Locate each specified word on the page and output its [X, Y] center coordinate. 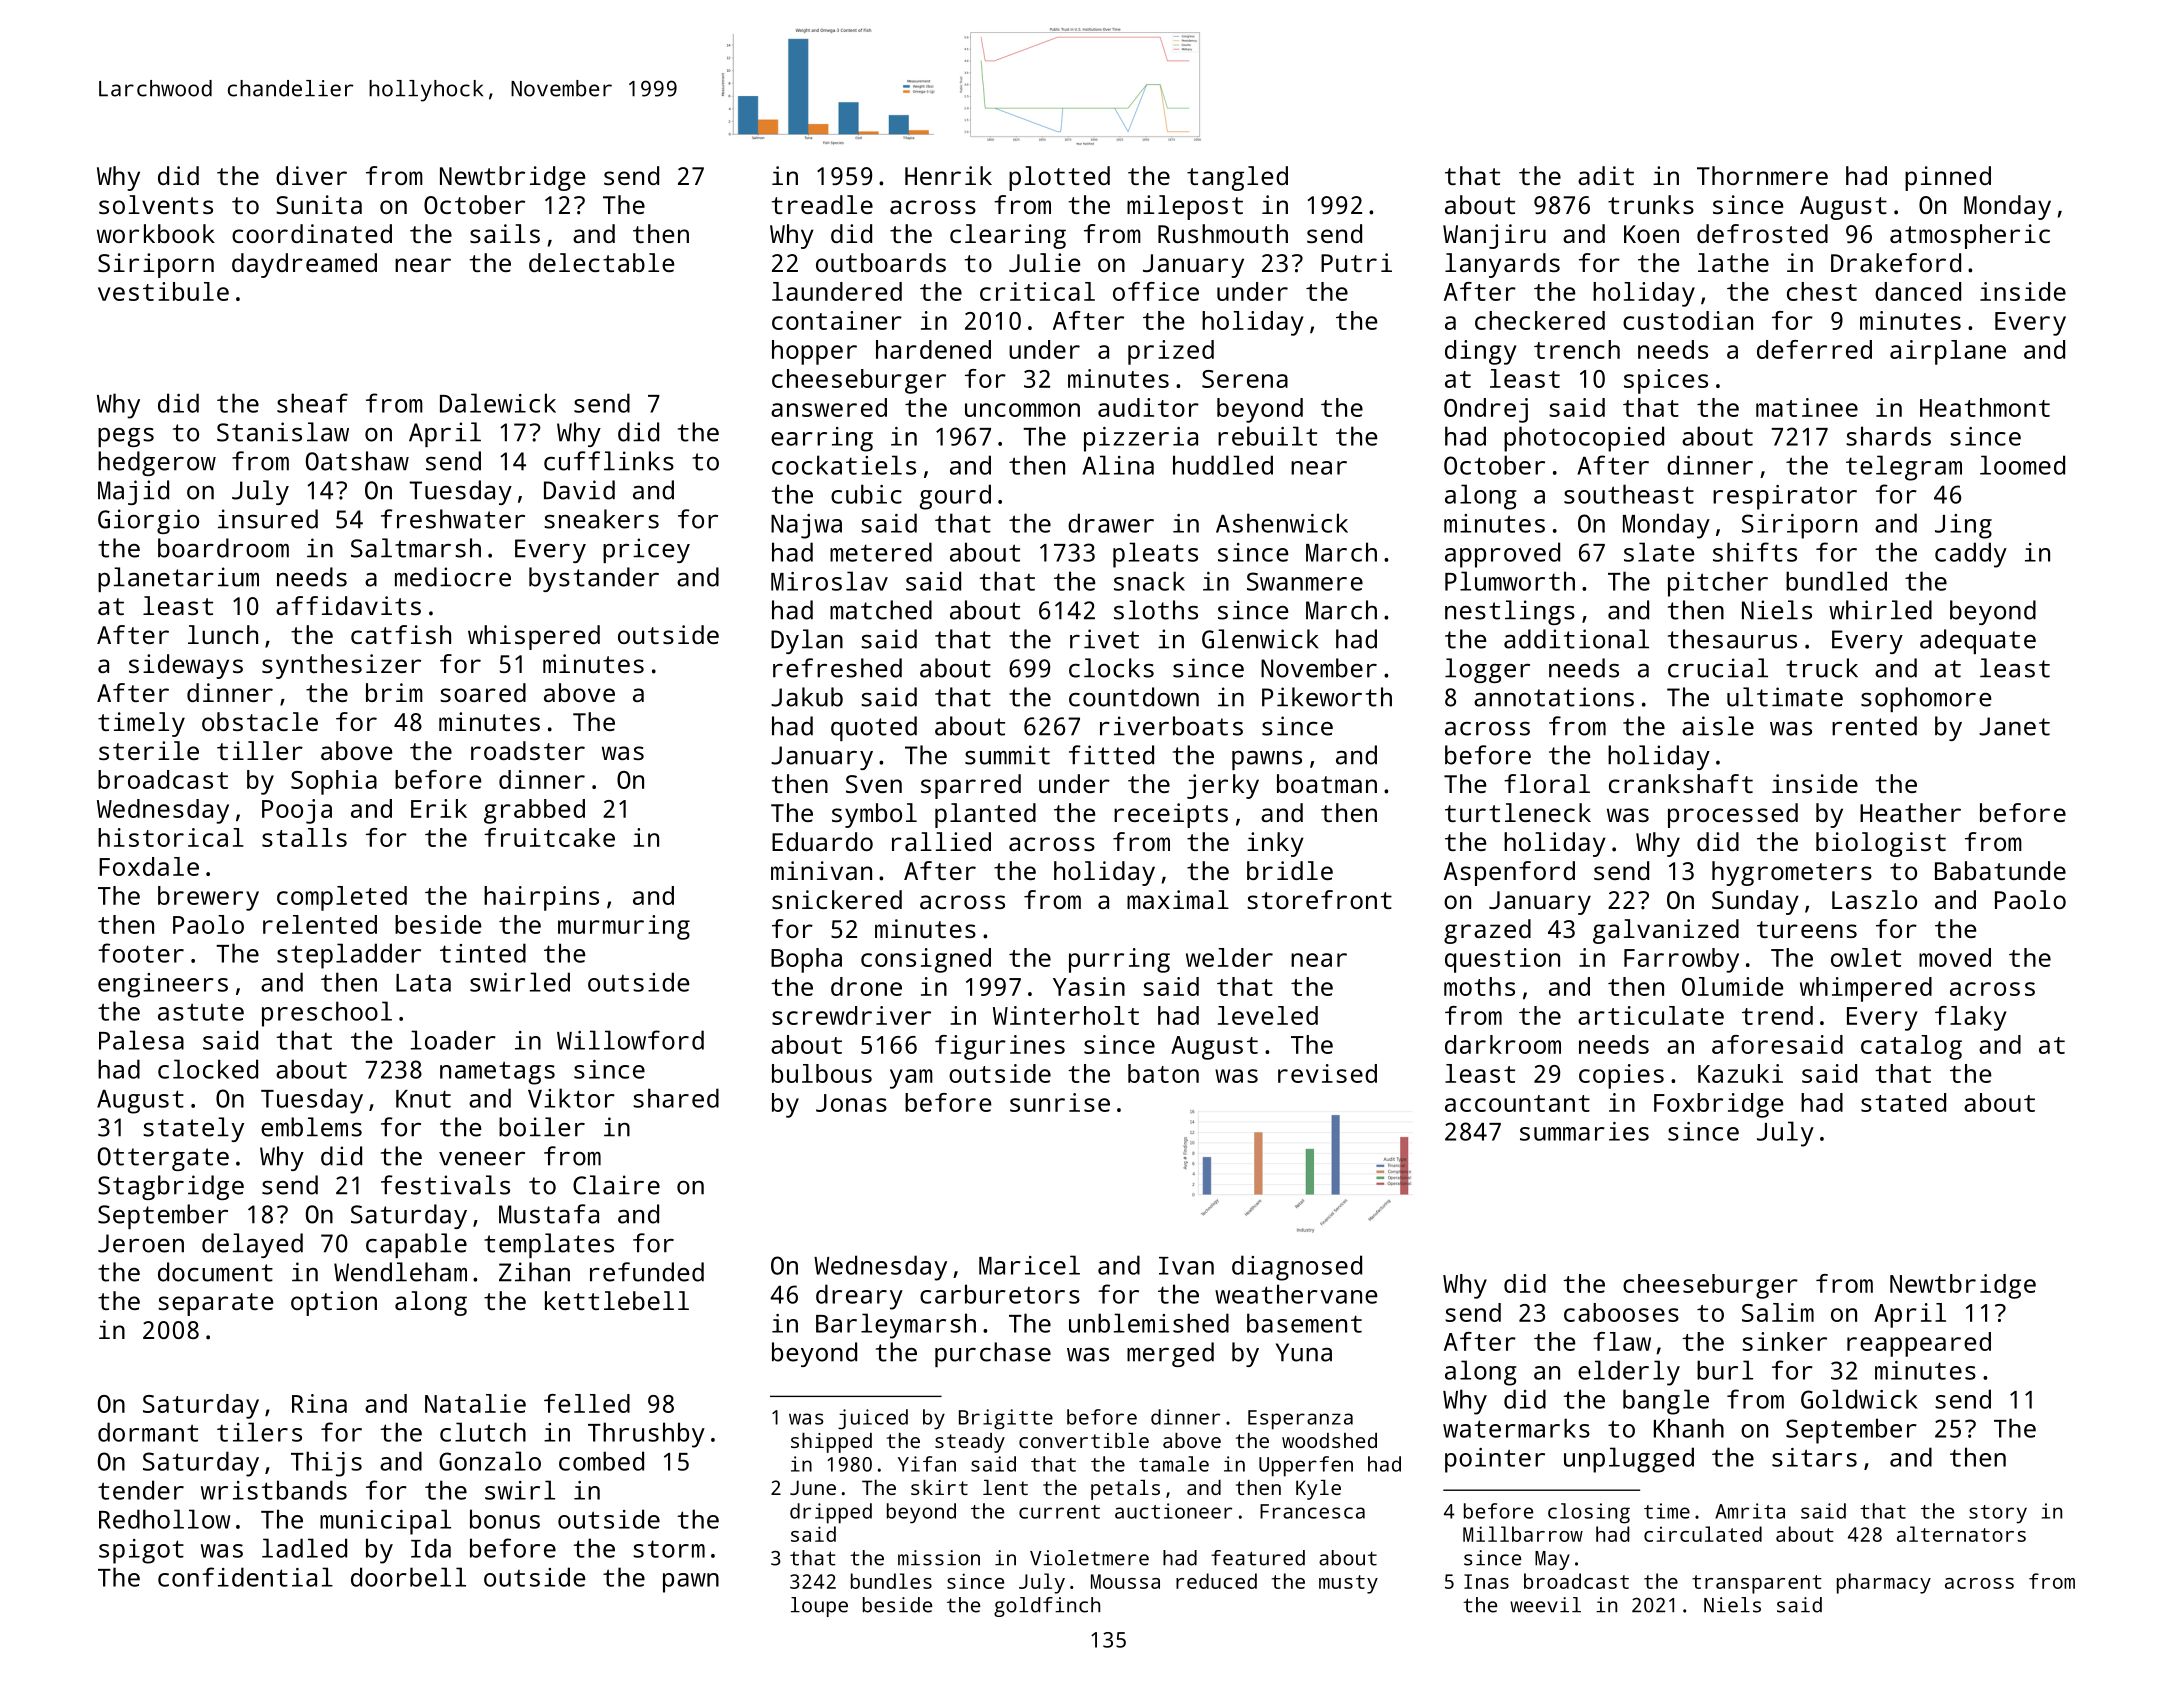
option [334, 1303]
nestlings [1510, 612]
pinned [1948, 178]
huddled [1223, 465]
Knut [423, 1099]
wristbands [274, 1490]
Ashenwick [1282, 523]
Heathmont [1985, 407]
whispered [534, 637]
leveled [1268, 1015]
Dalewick [498, 403]
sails [505, 233]
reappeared [1919, 1344]
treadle [822, 204]
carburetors [1000, 1294]
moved [1955, 957]
